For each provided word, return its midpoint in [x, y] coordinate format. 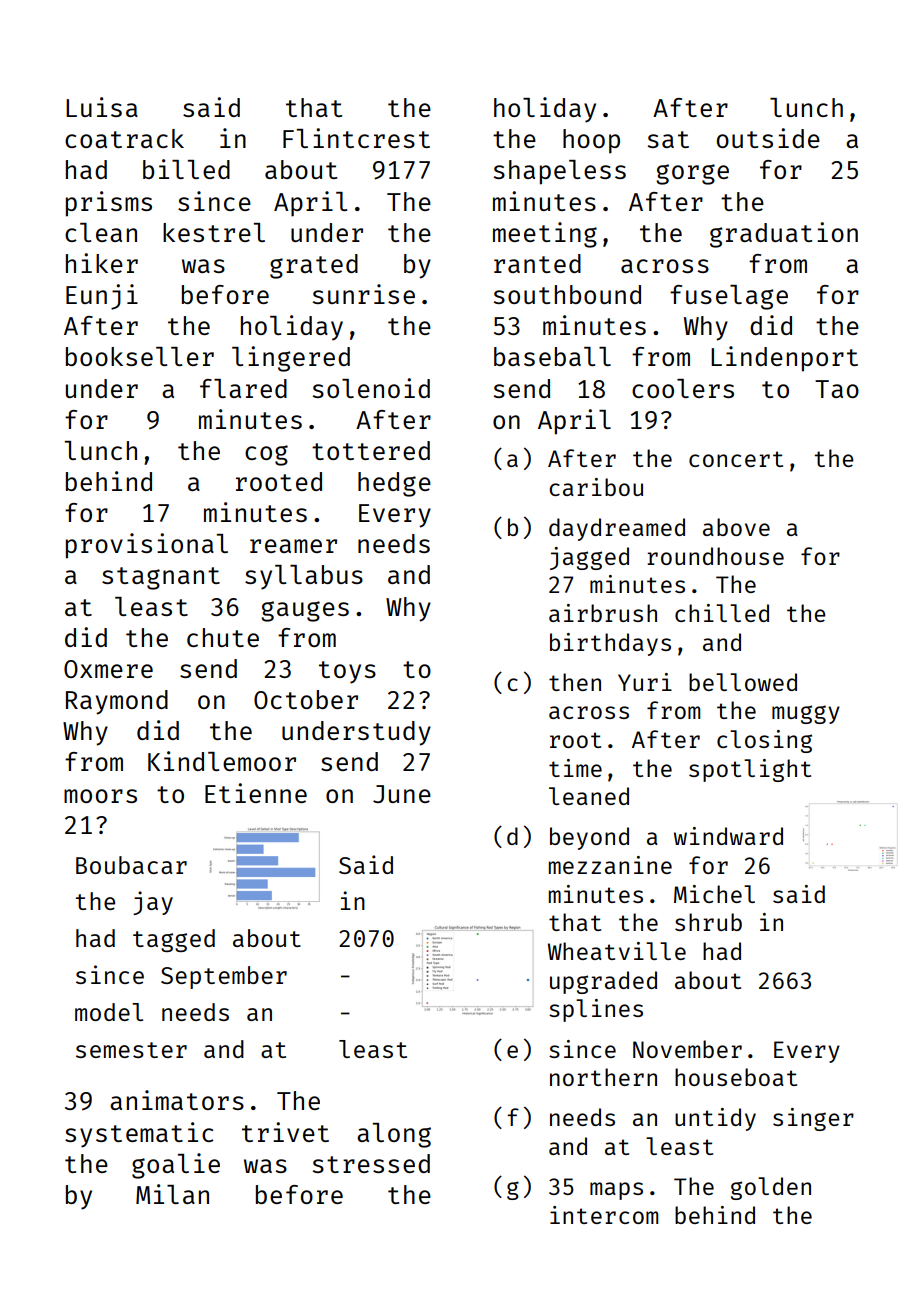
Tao [837, 389]
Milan [172, 1194]
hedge [394, 484]
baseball [552, 356]
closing [764, 741]
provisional [147, 546]
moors [100, 796]
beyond [589, 838]
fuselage [729, 297]
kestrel [214, 232]
